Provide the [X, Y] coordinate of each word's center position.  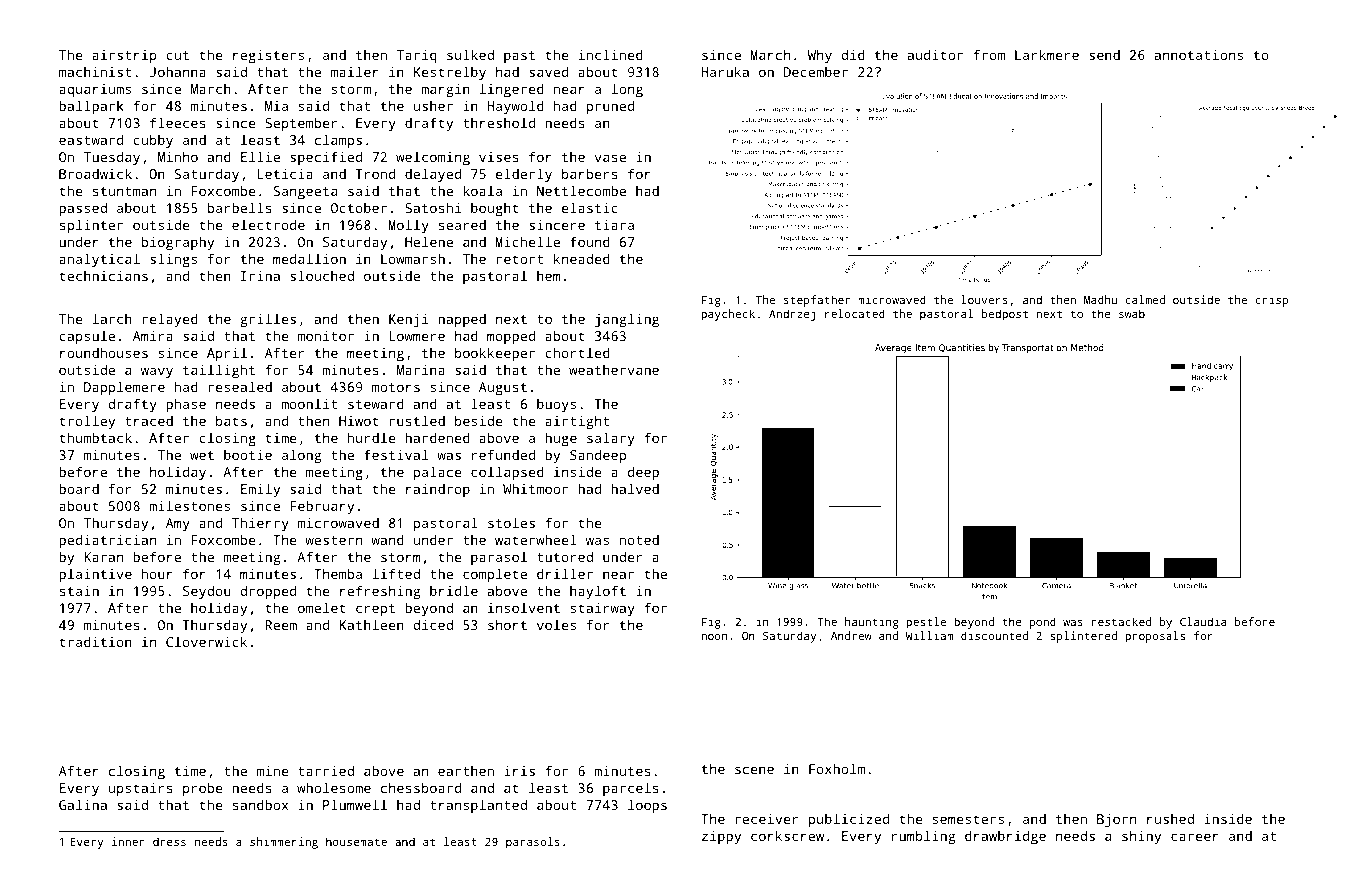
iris [519, 770]
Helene [429, 241]
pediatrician [107, 541]
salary [611, 439]
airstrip [124, 57]
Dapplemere [124, 388]
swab [1132, 313]
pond [1043, 623]
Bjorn [1116, 821]
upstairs [141, 790]
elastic [590, 207]
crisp [1272, 301]
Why [820, 56]
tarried [326, 770]
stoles [511, 522]
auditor [935, 54]
